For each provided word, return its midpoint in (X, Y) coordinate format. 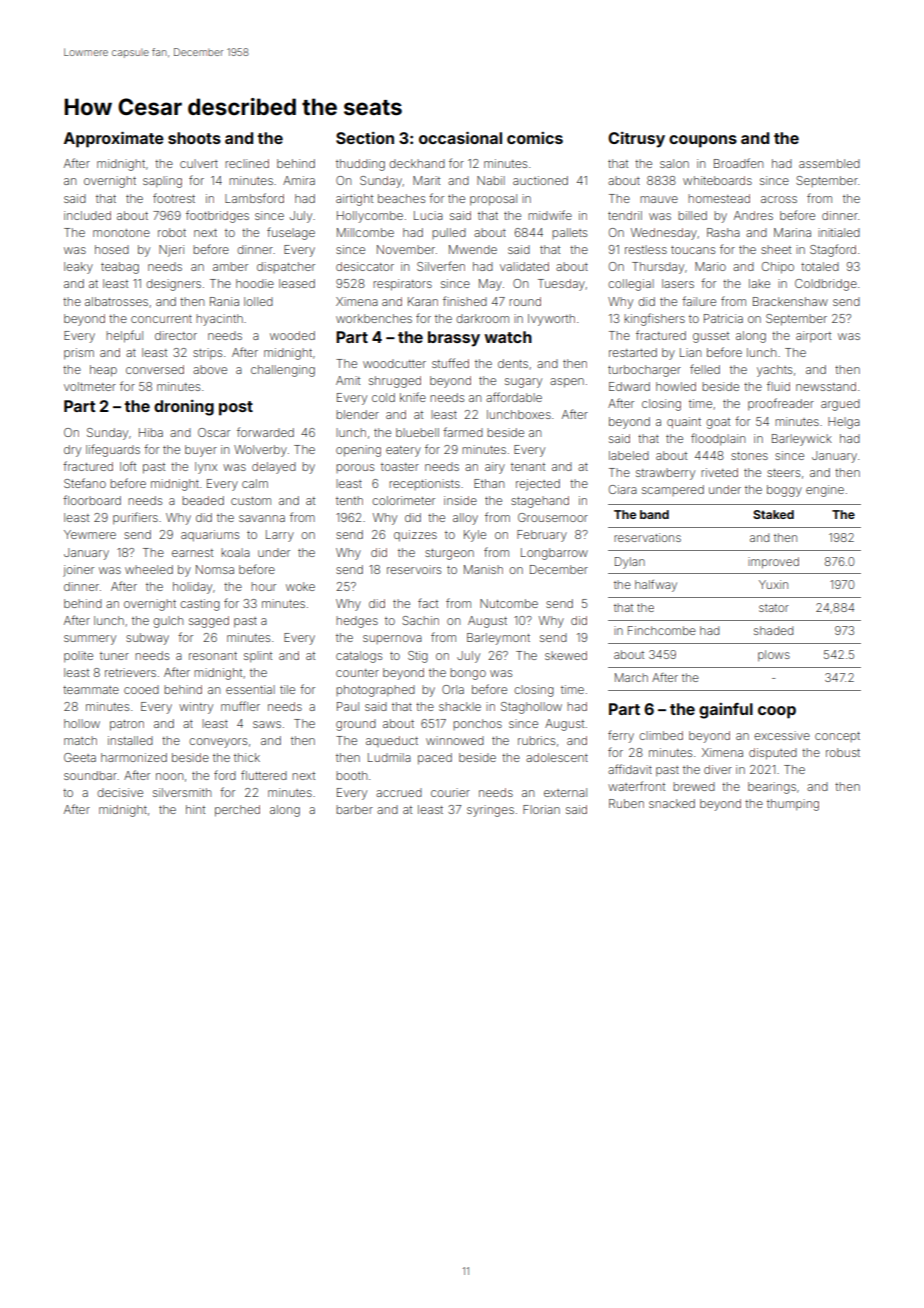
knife (413, 397)
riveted (719, 472)
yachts (774, 371)
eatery (403, 451)
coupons (703, 141)
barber (354, 809)
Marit (426, 180)
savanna (262, 518)
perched (237, 811)
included (87, 215)
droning (184, 408)
